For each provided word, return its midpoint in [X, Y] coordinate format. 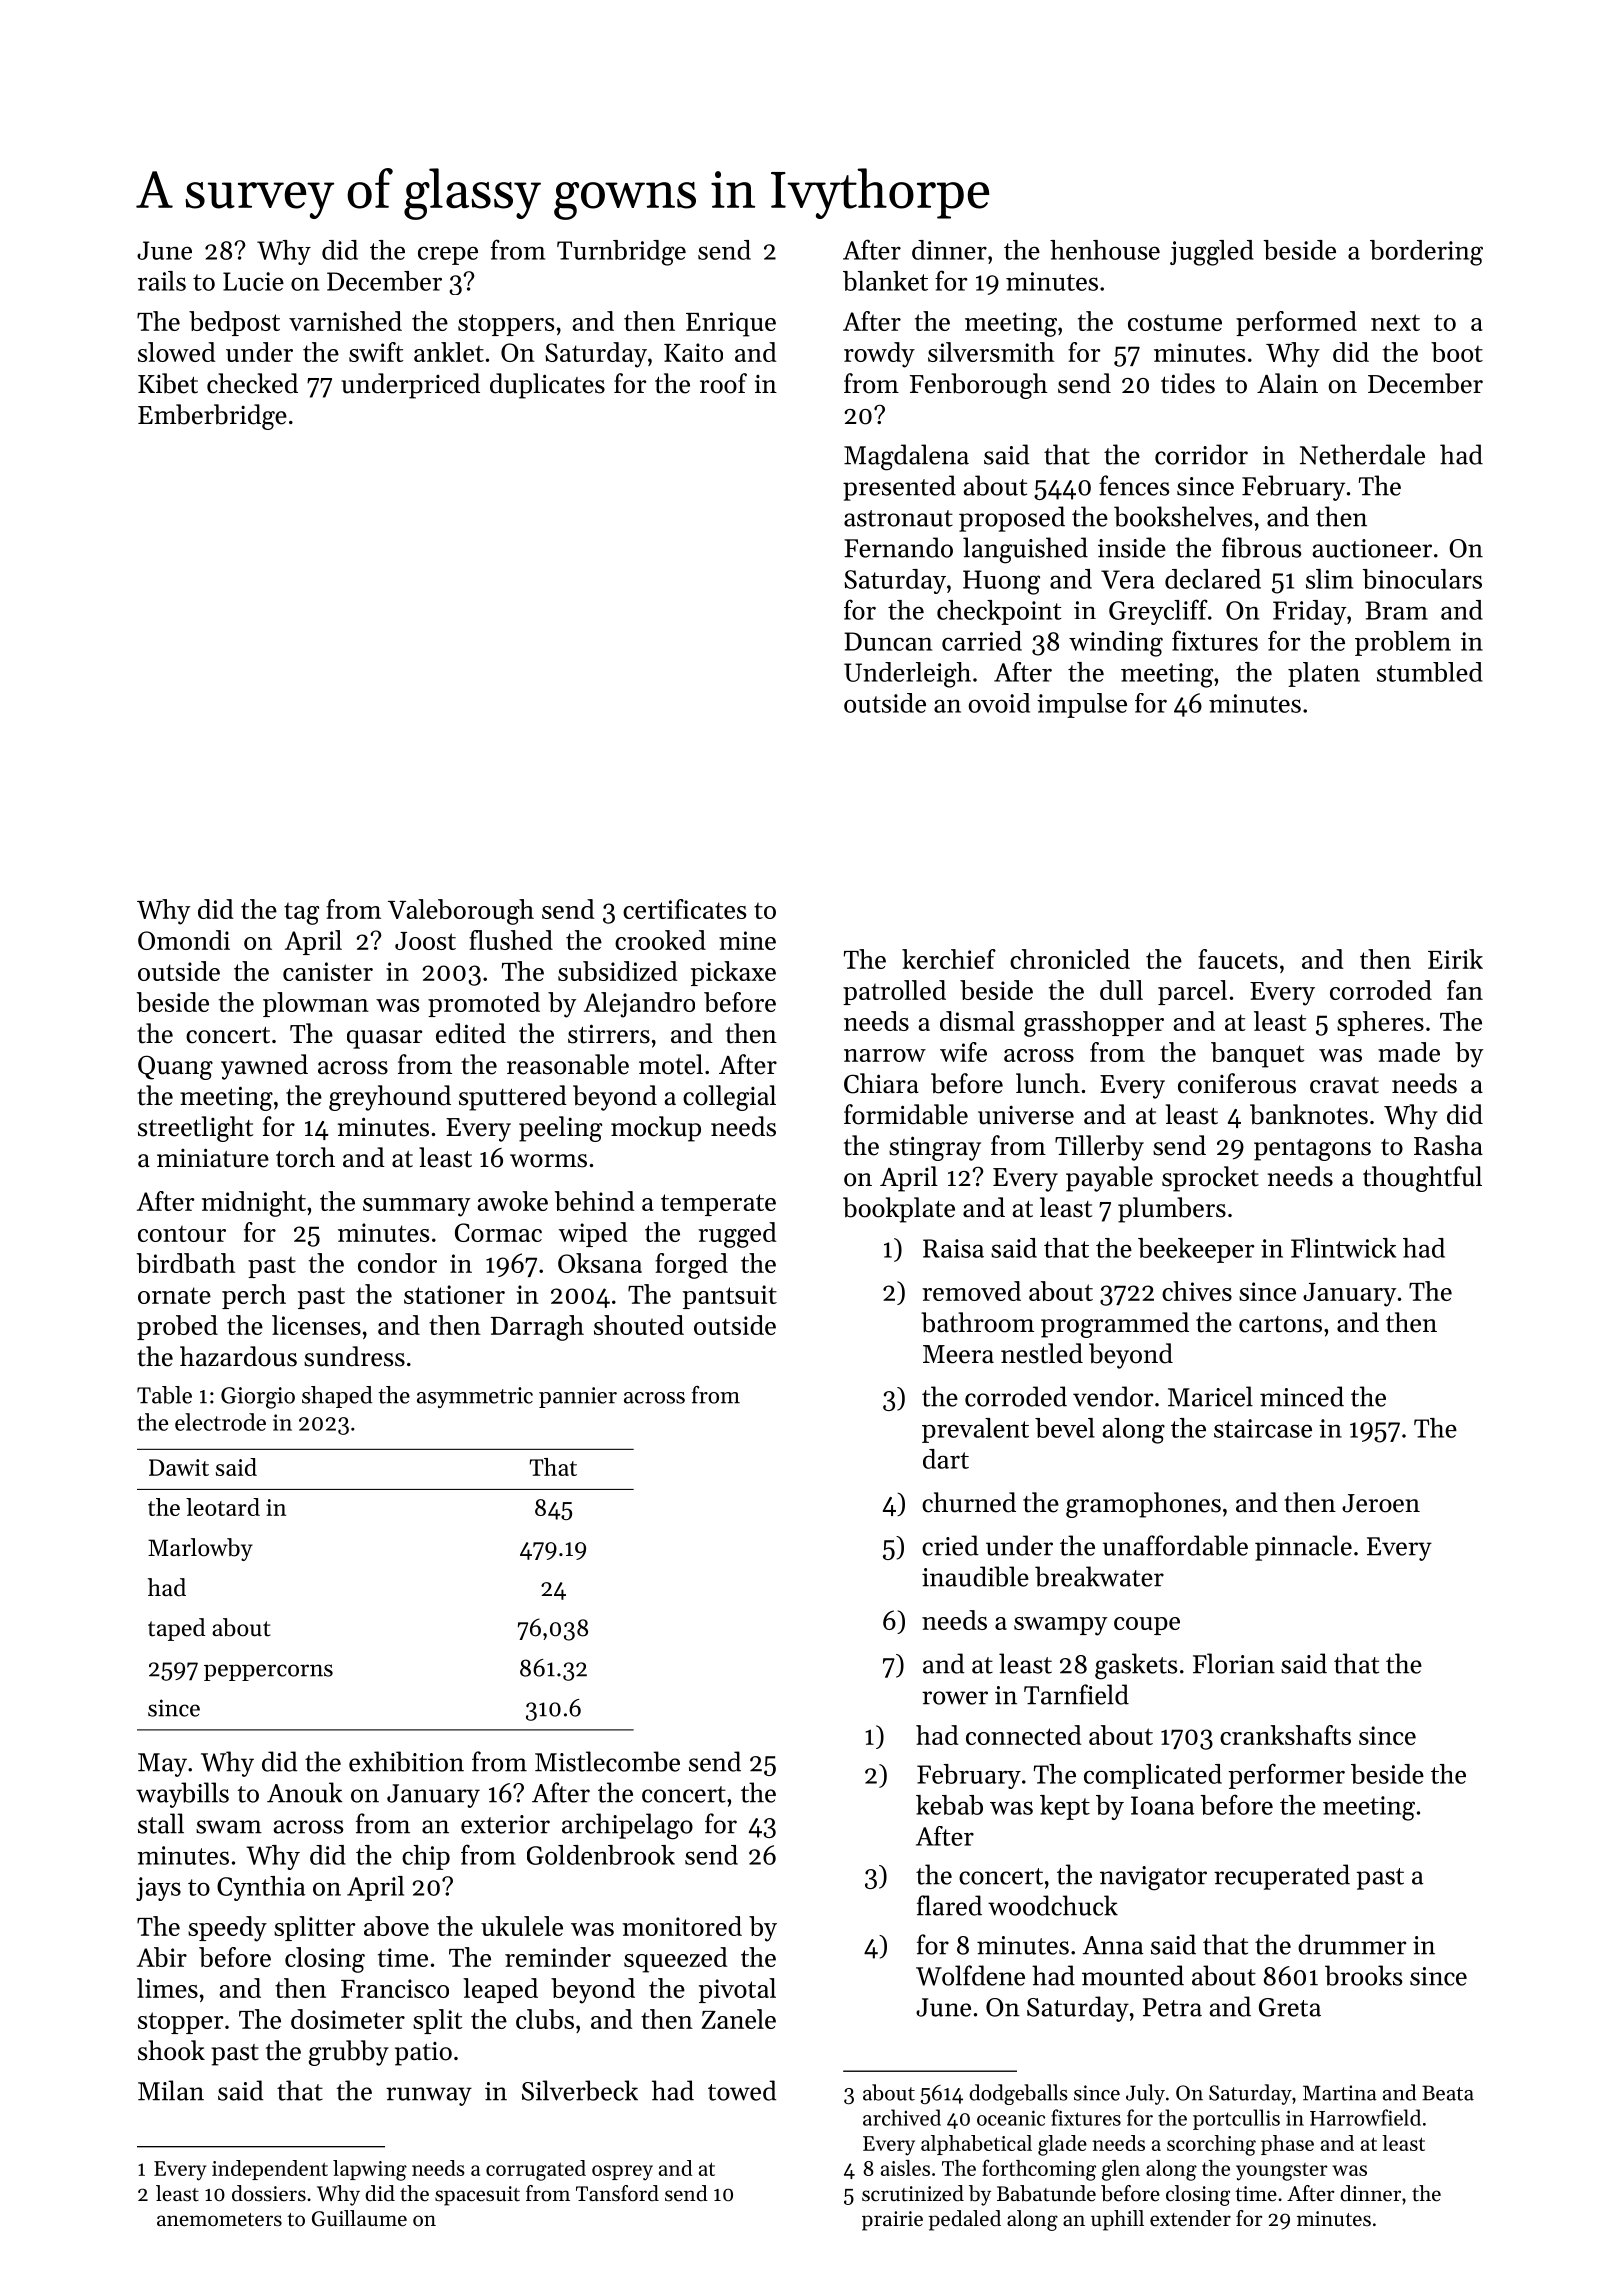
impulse [1082, 705]
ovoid [999, 703]
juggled [1212, 253]
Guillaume [359, 2218]
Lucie [253, 281]
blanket [885, 281]
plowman [316, 1004]
